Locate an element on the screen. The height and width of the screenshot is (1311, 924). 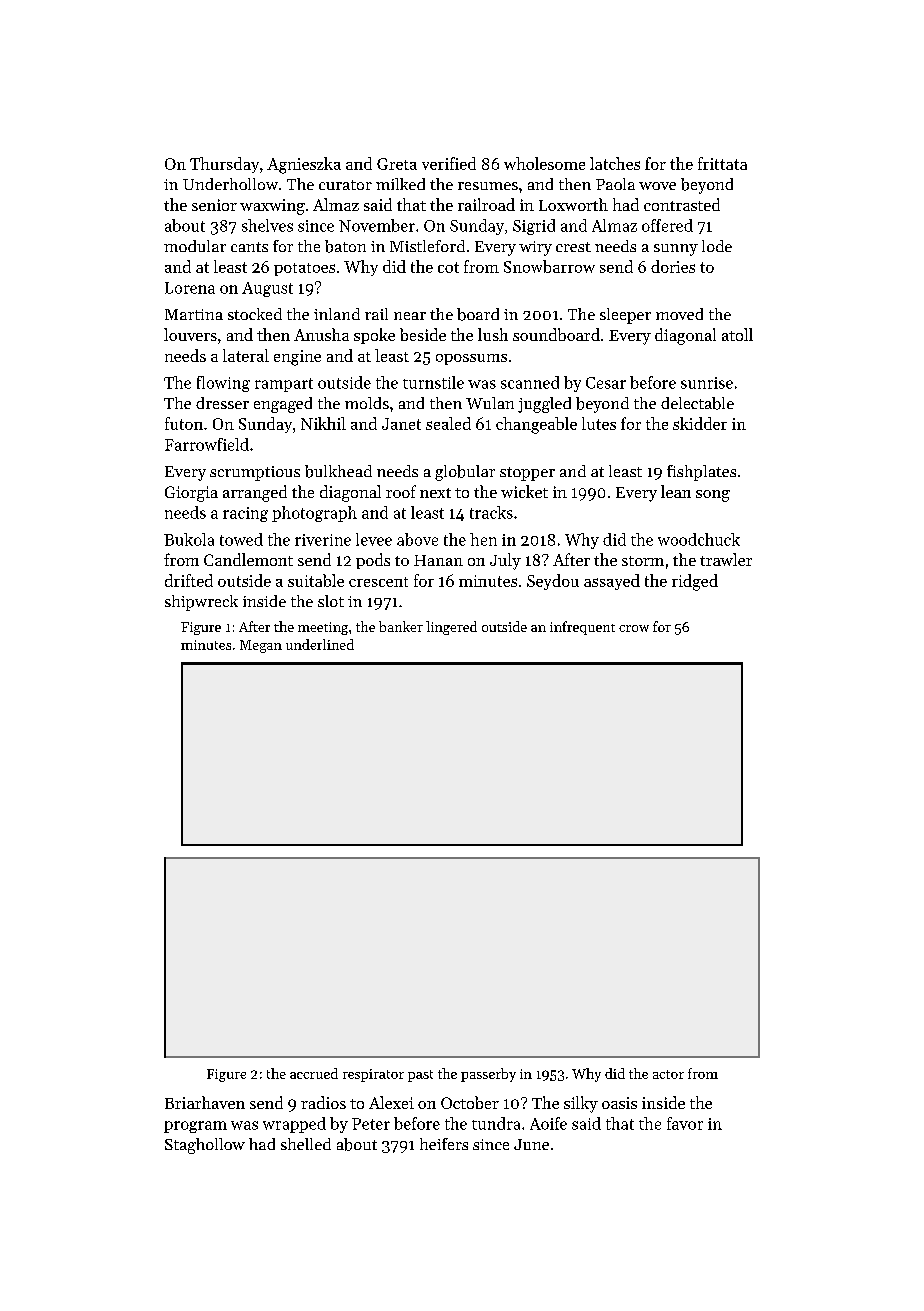
shipwreck is located at coordinates (201, 603).
